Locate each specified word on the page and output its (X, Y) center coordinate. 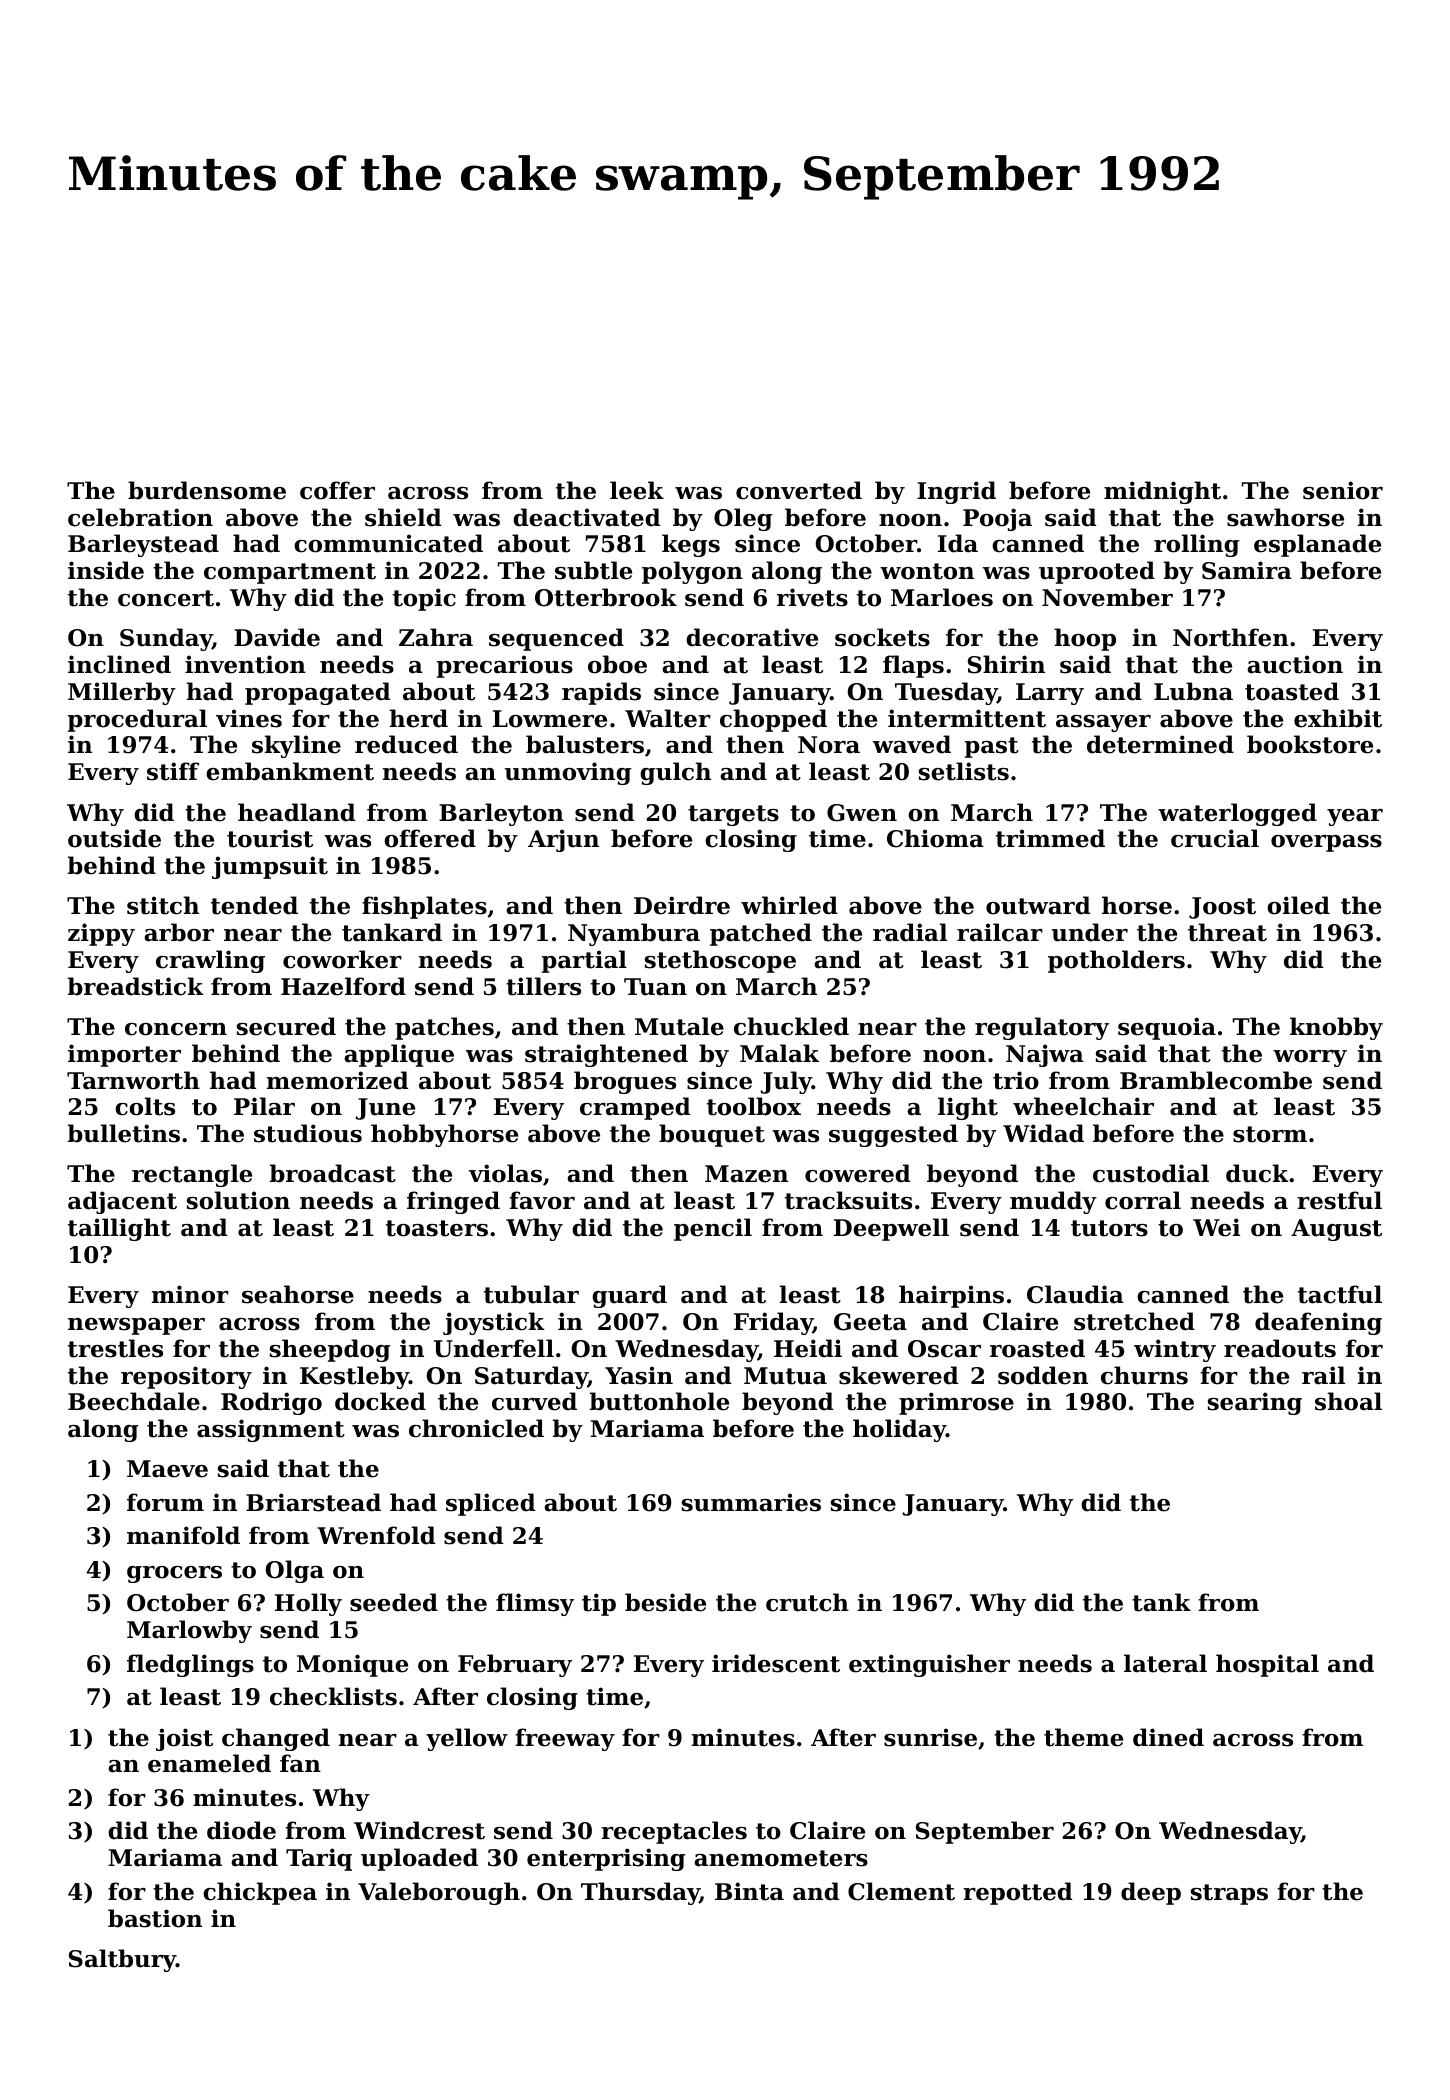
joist (184, 1739)
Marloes (942, 597)
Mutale (679, 1026)
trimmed (1050, 838)
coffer (337, 490)
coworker (342, 959)
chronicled (476, 1428)
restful (1339, 1200)
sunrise (930, 1737)
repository (186, 1377)
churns (1144, 1375)
